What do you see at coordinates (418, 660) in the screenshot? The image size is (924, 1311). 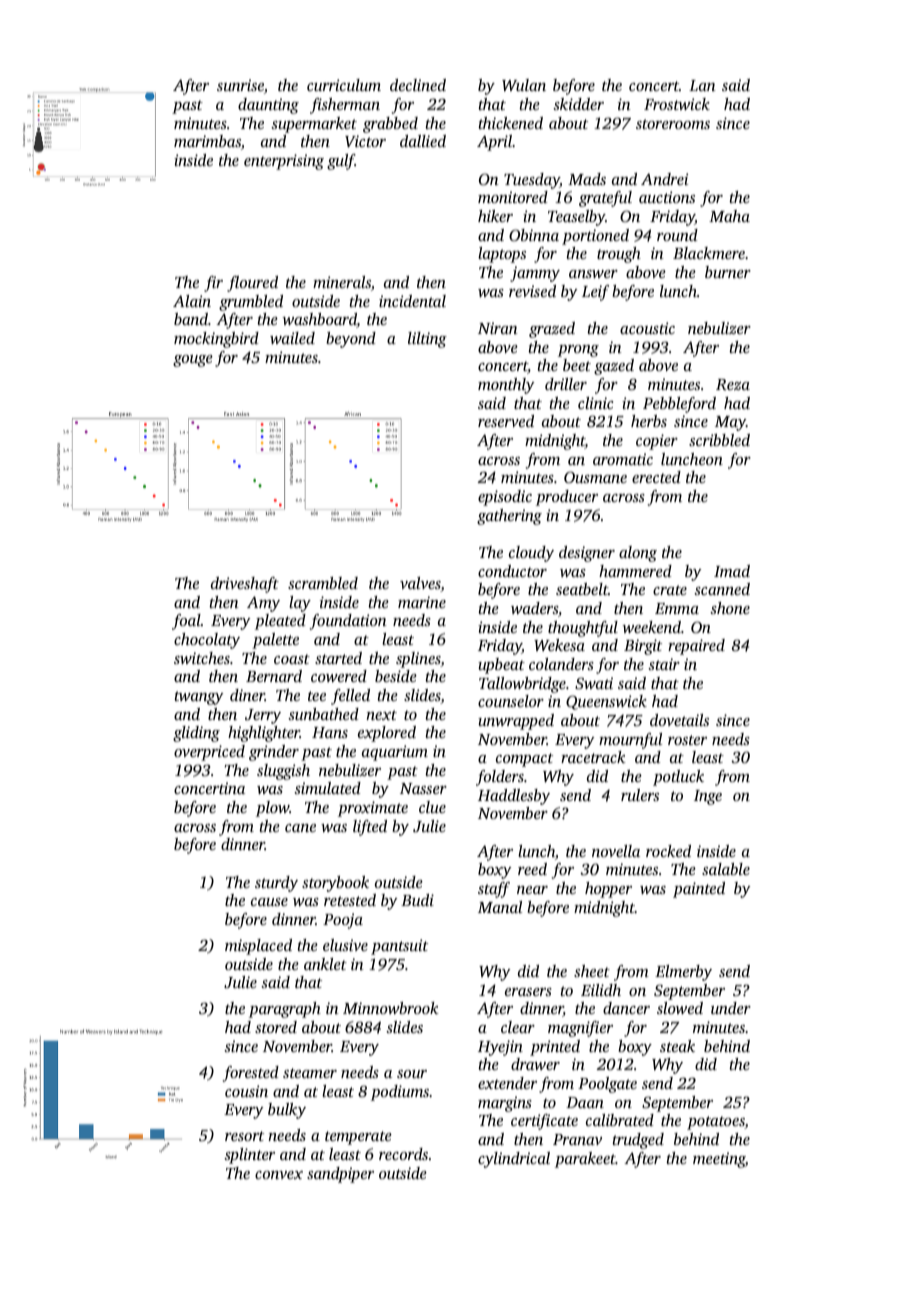 I see `splines` at bounding box center [418, 660].
